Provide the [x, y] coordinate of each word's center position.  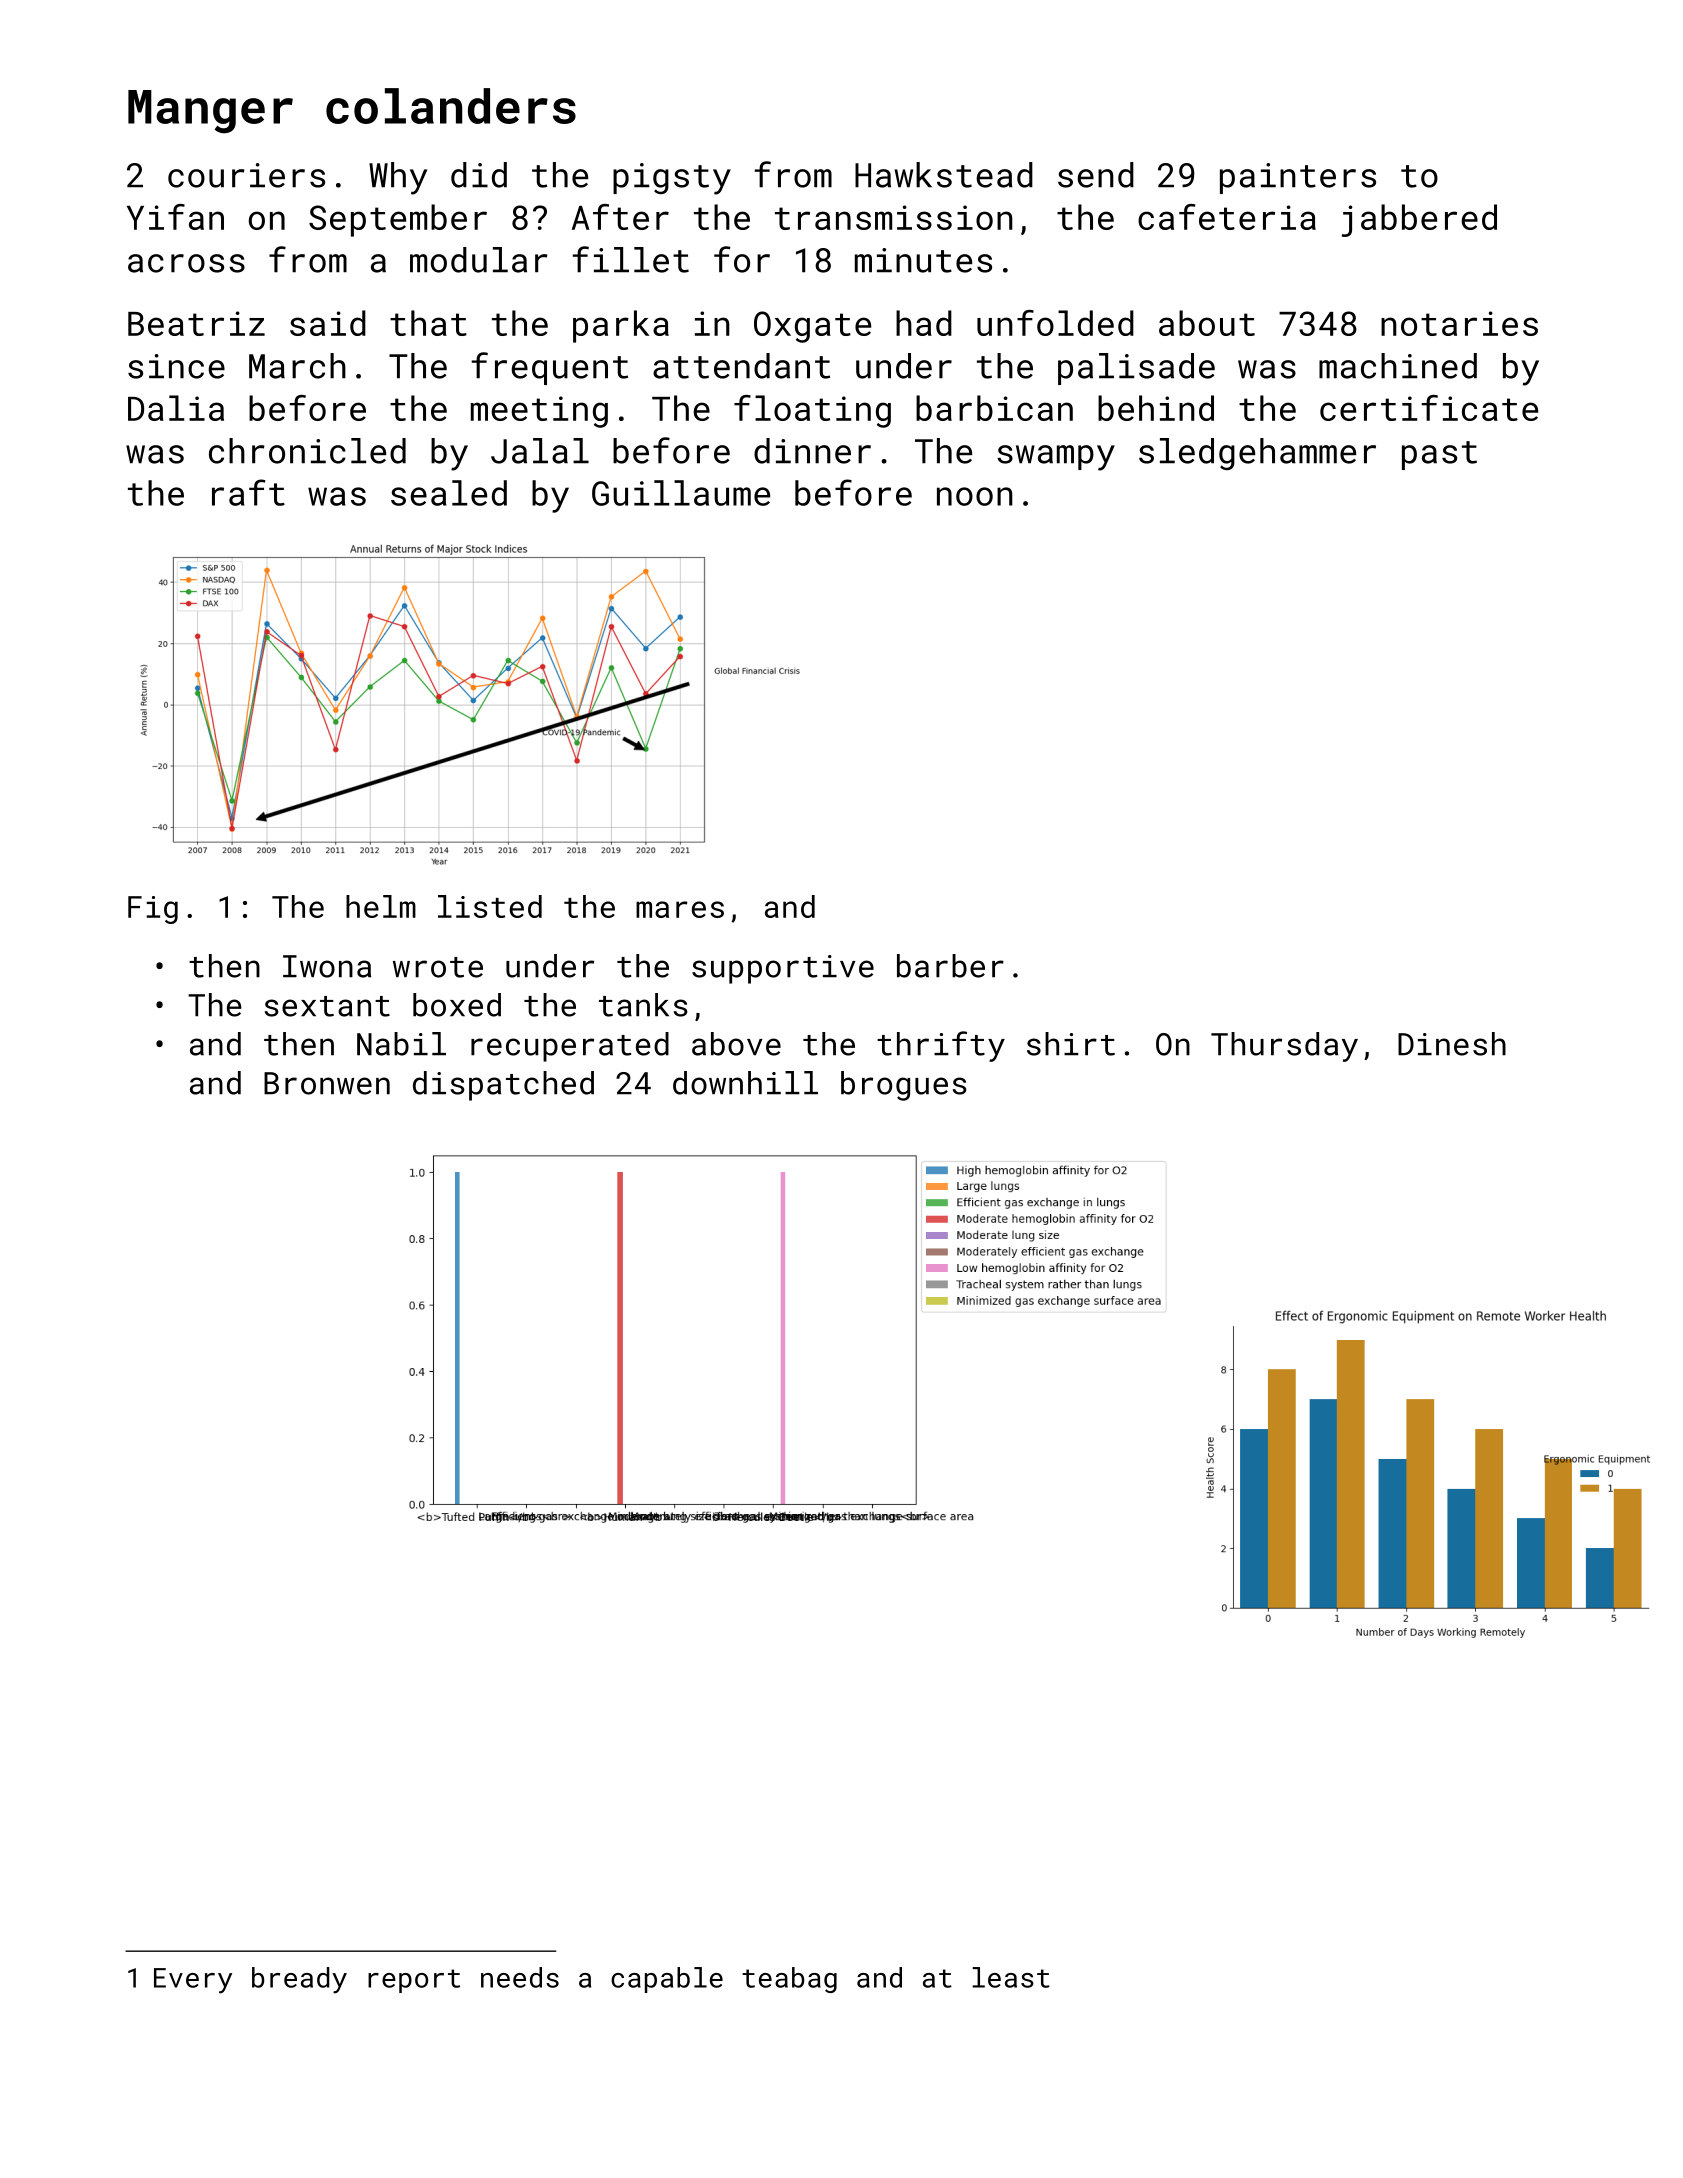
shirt [1071, 1044]
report [414, 1981]
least [1011, 1977]
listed [490, 906]
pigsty [672, 179]
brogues [904, 1086]
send [1096, 175]
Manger [210, 112]
